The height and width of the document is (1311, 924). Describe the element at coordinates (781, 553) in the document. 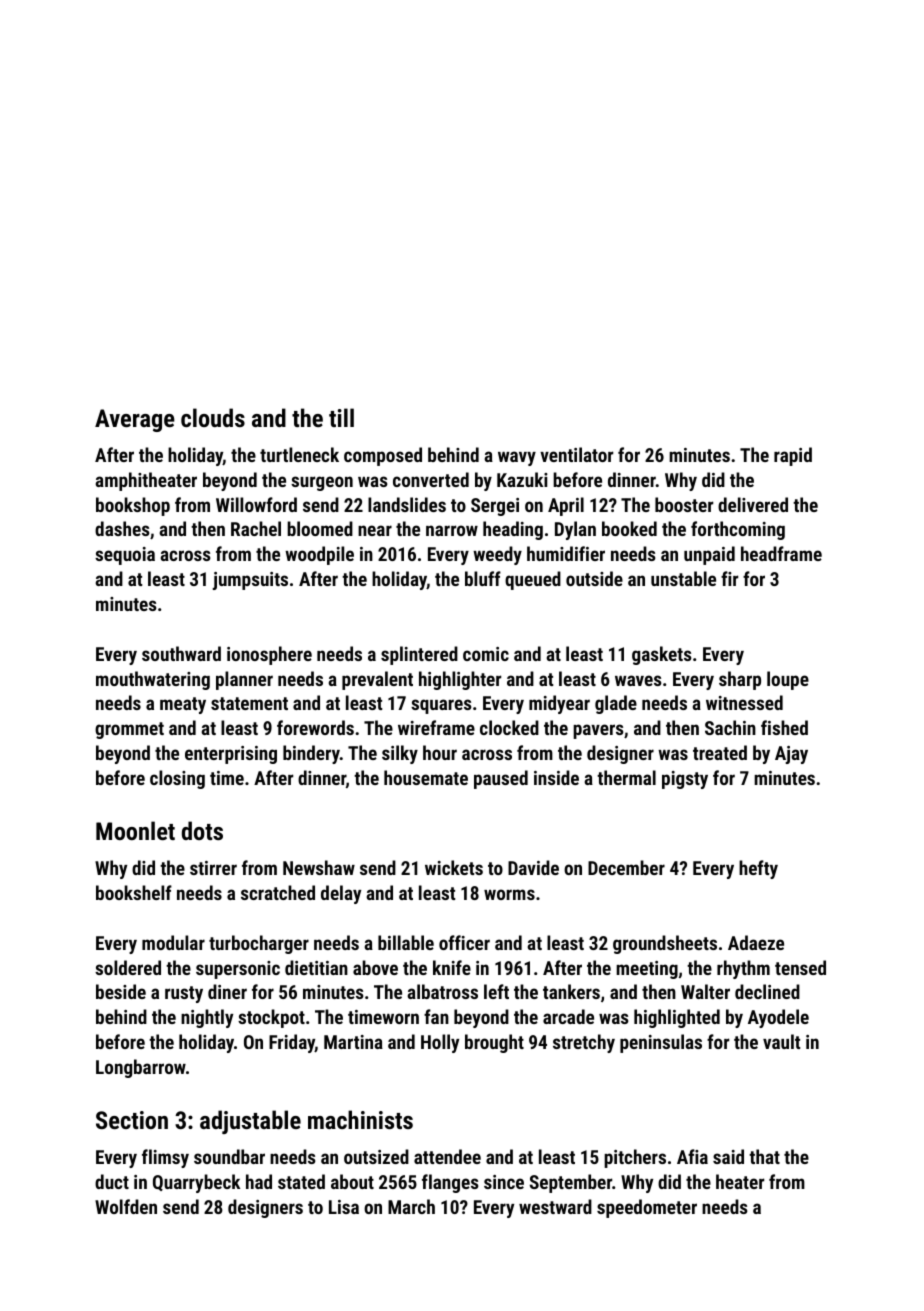

I see `headframe` at that location.
